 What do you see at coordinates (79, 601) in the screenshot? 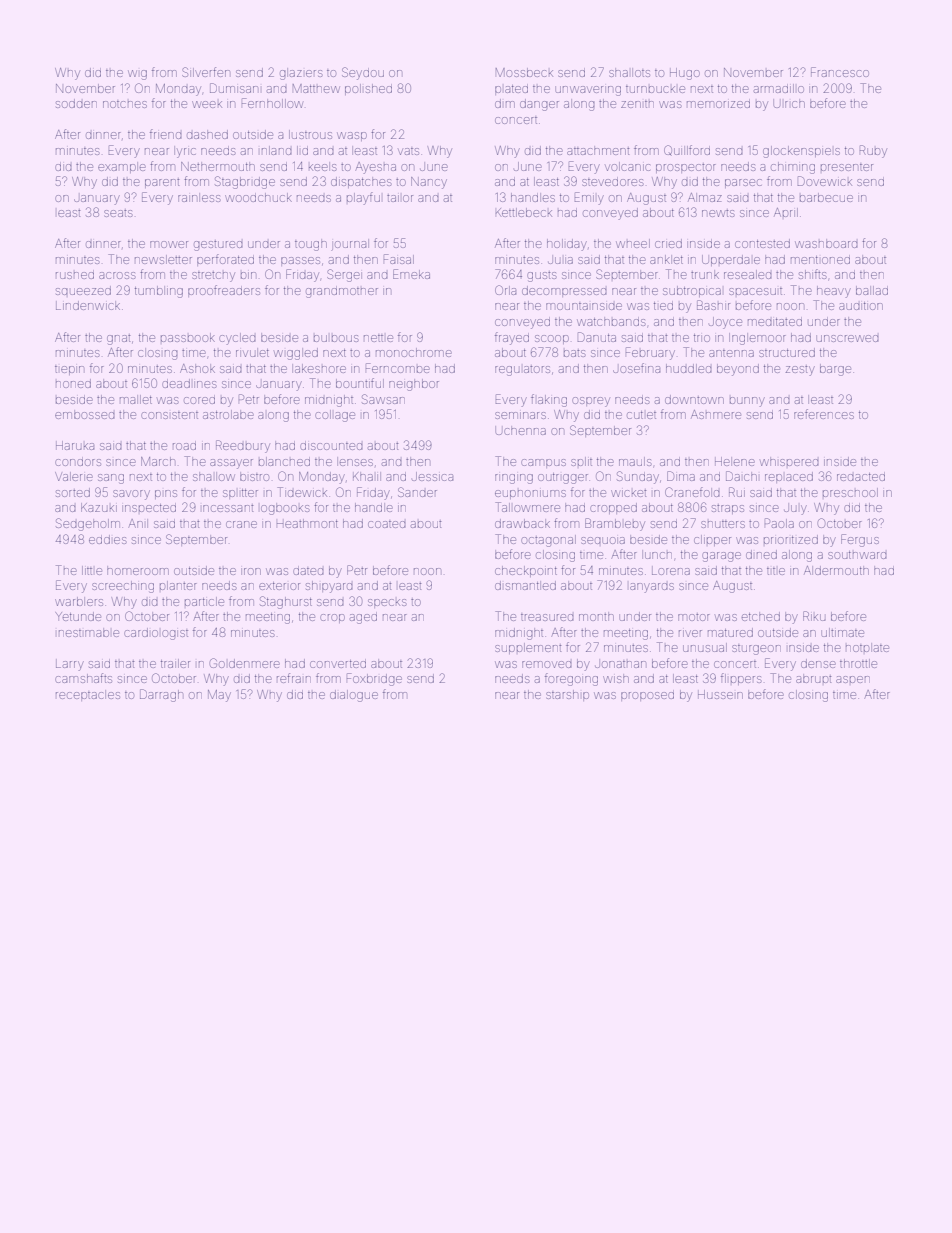
I see `warblers` at bounding box center [79, 601].
